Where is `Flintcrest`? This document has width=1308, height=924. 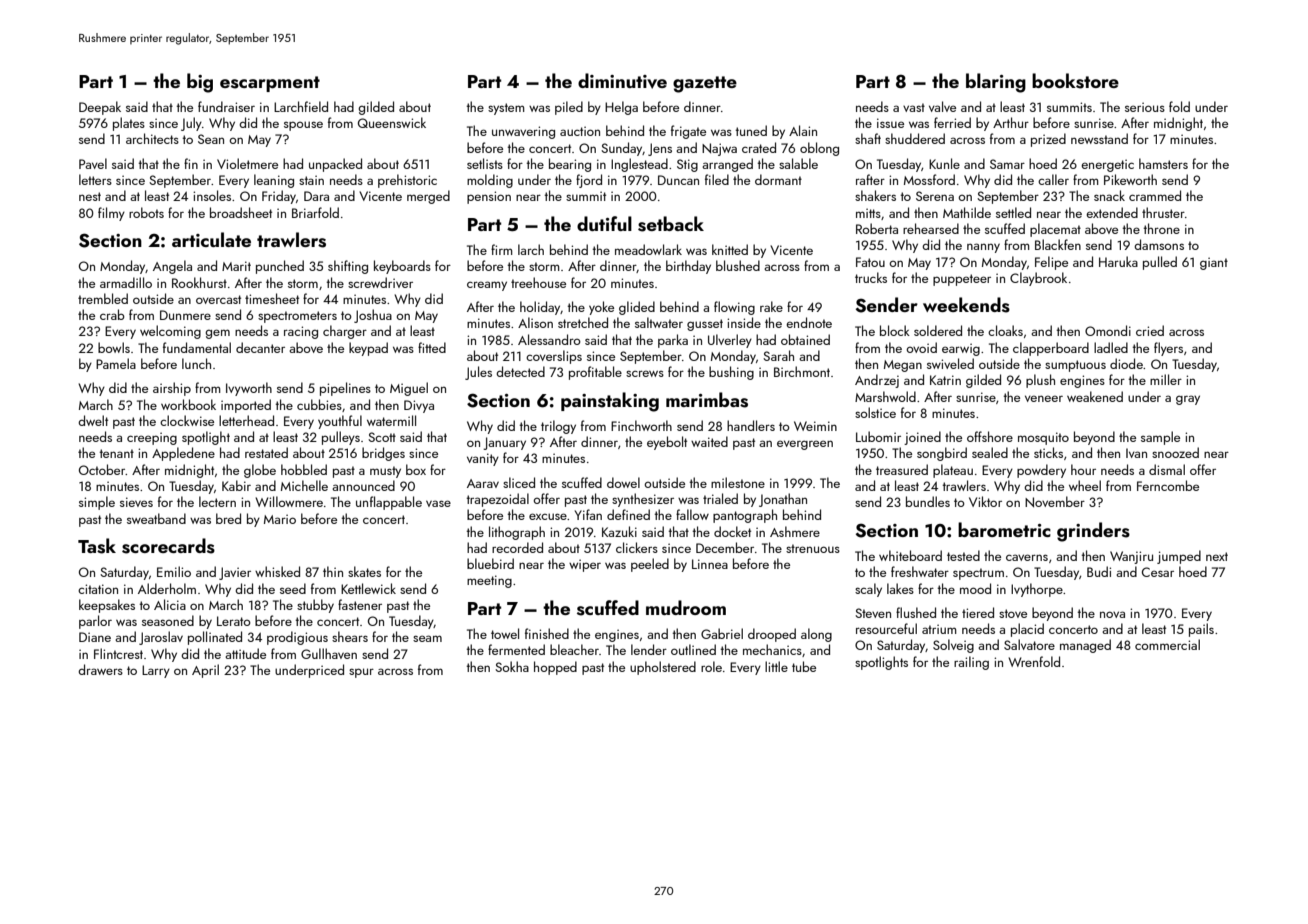
Flintcrest is located at coordinates (118, 653).
